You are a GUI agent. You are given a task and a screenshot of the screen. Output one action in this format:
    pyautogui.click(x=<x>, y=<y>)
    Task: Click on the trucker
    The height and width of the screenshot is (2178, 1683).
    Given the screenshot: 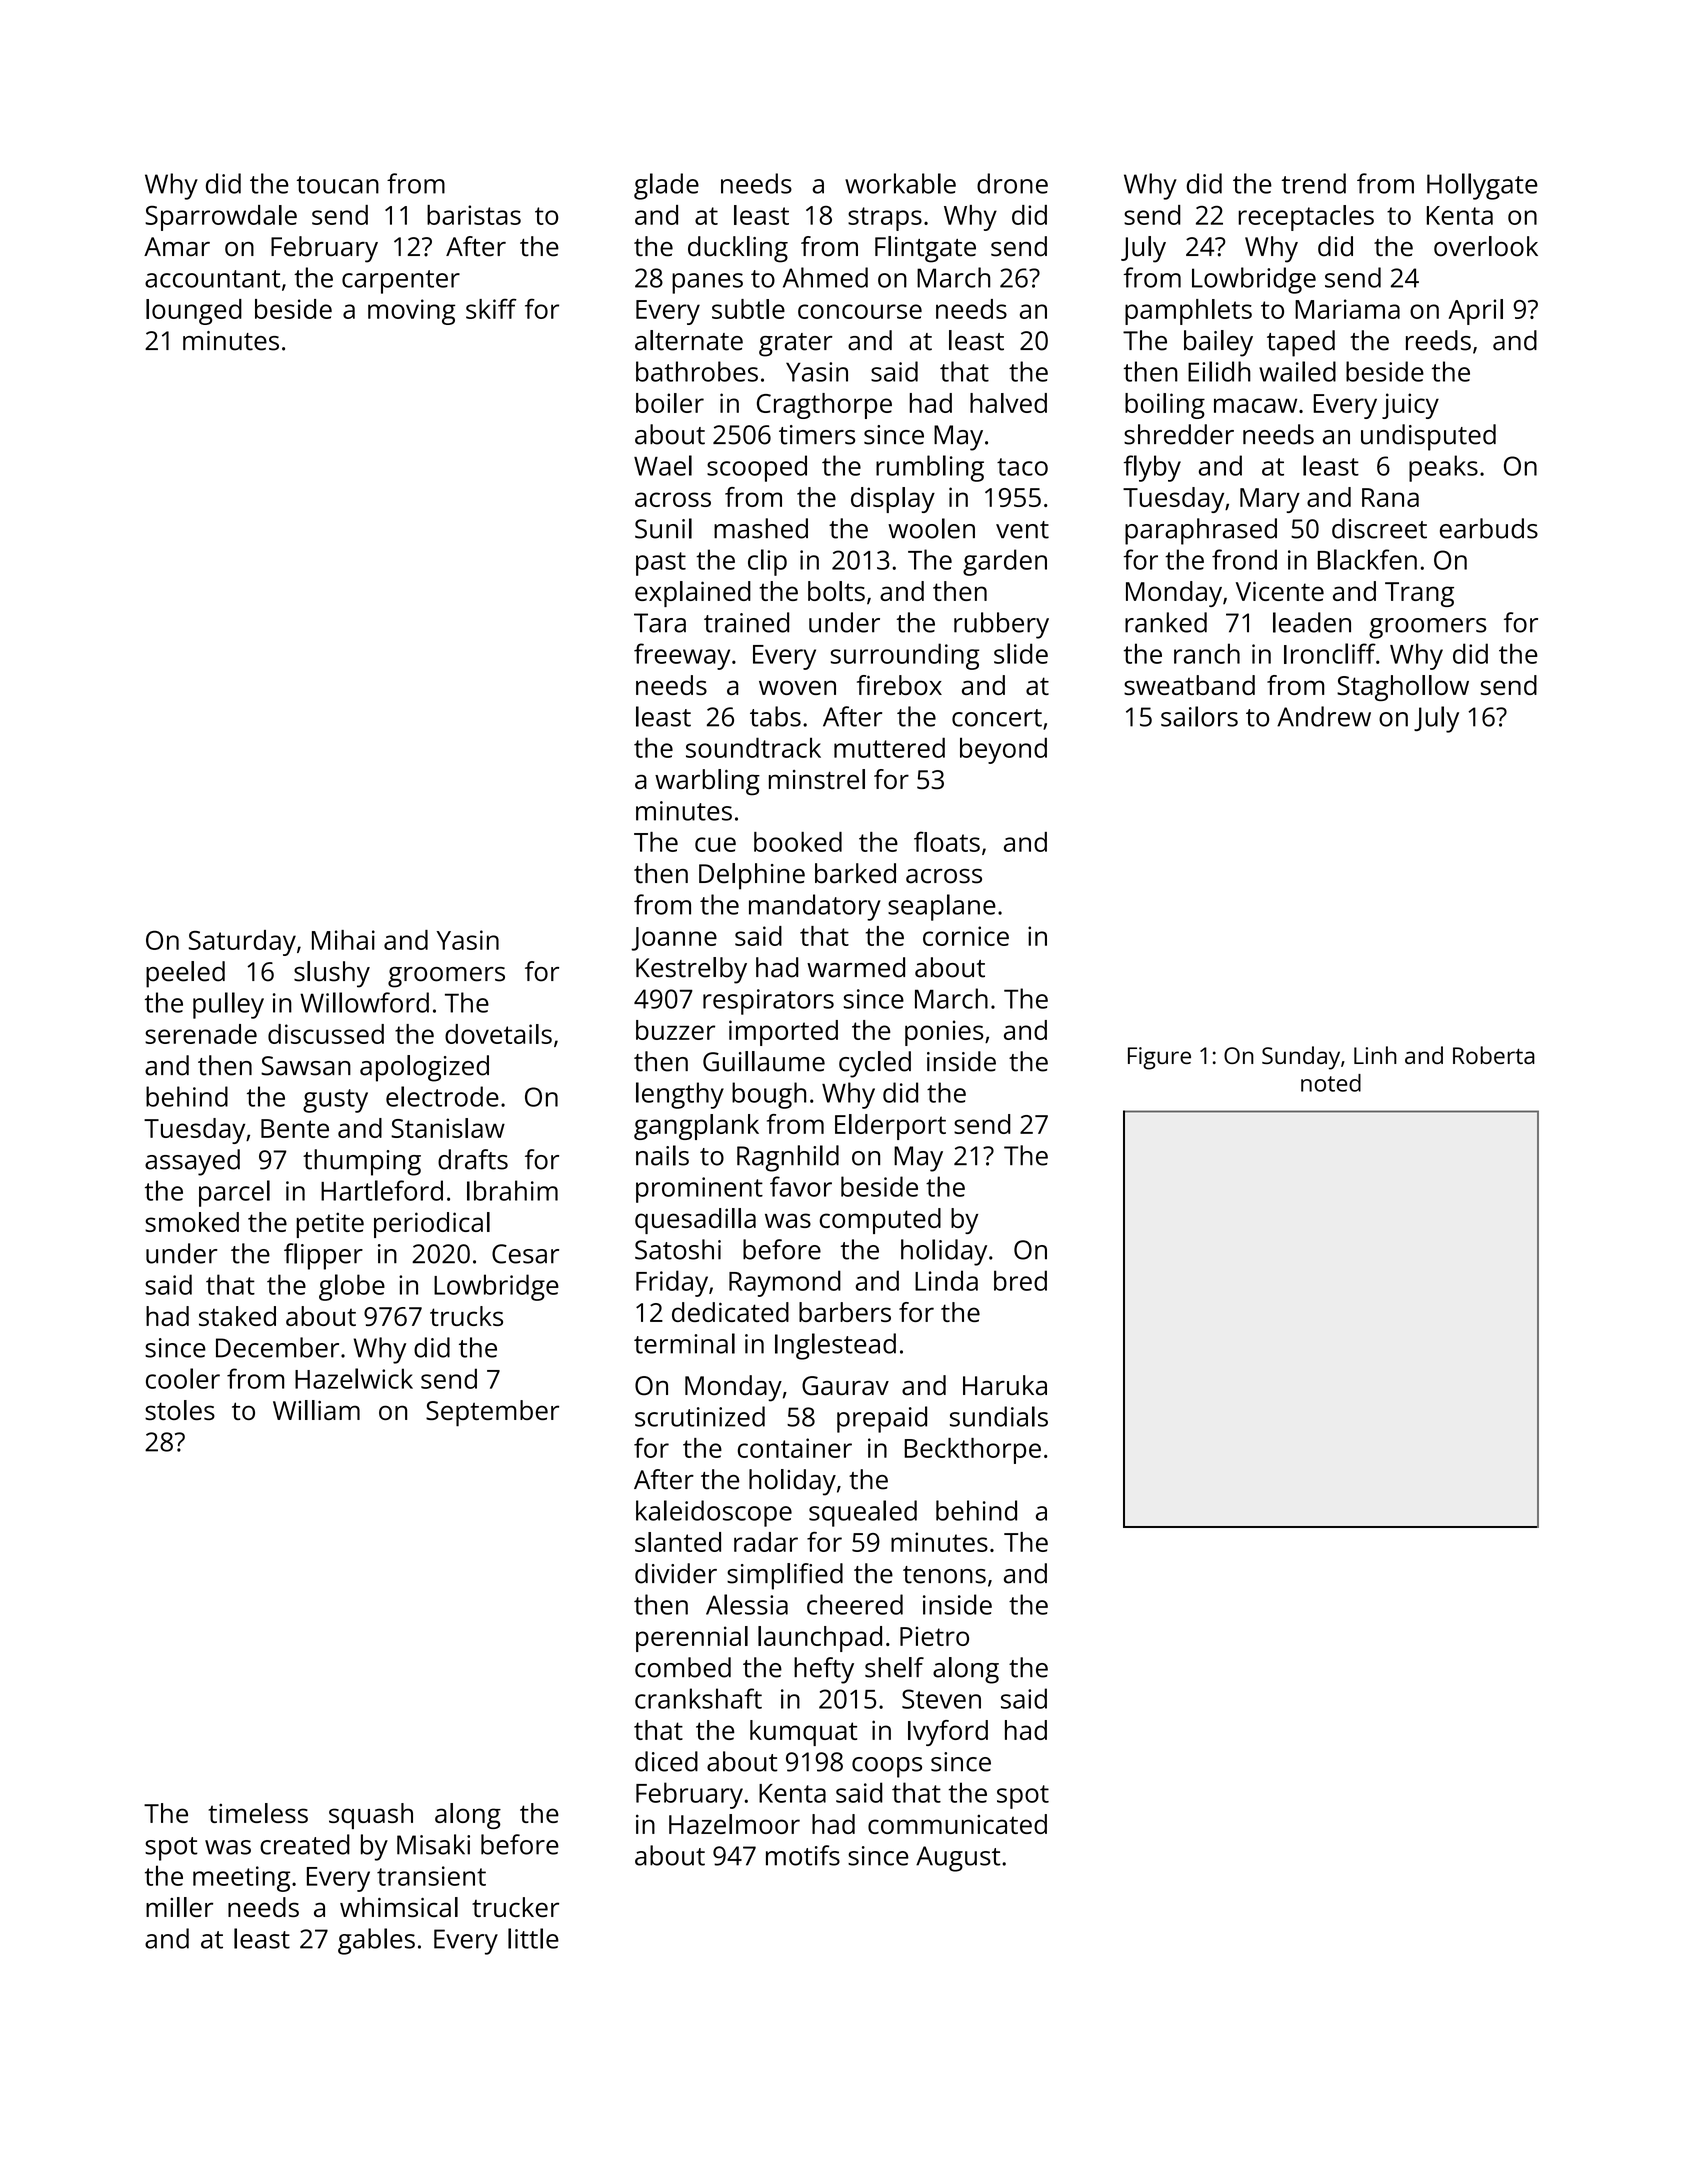 What is the action you would take?
    pyautogui.click(x=515, y=1907)
